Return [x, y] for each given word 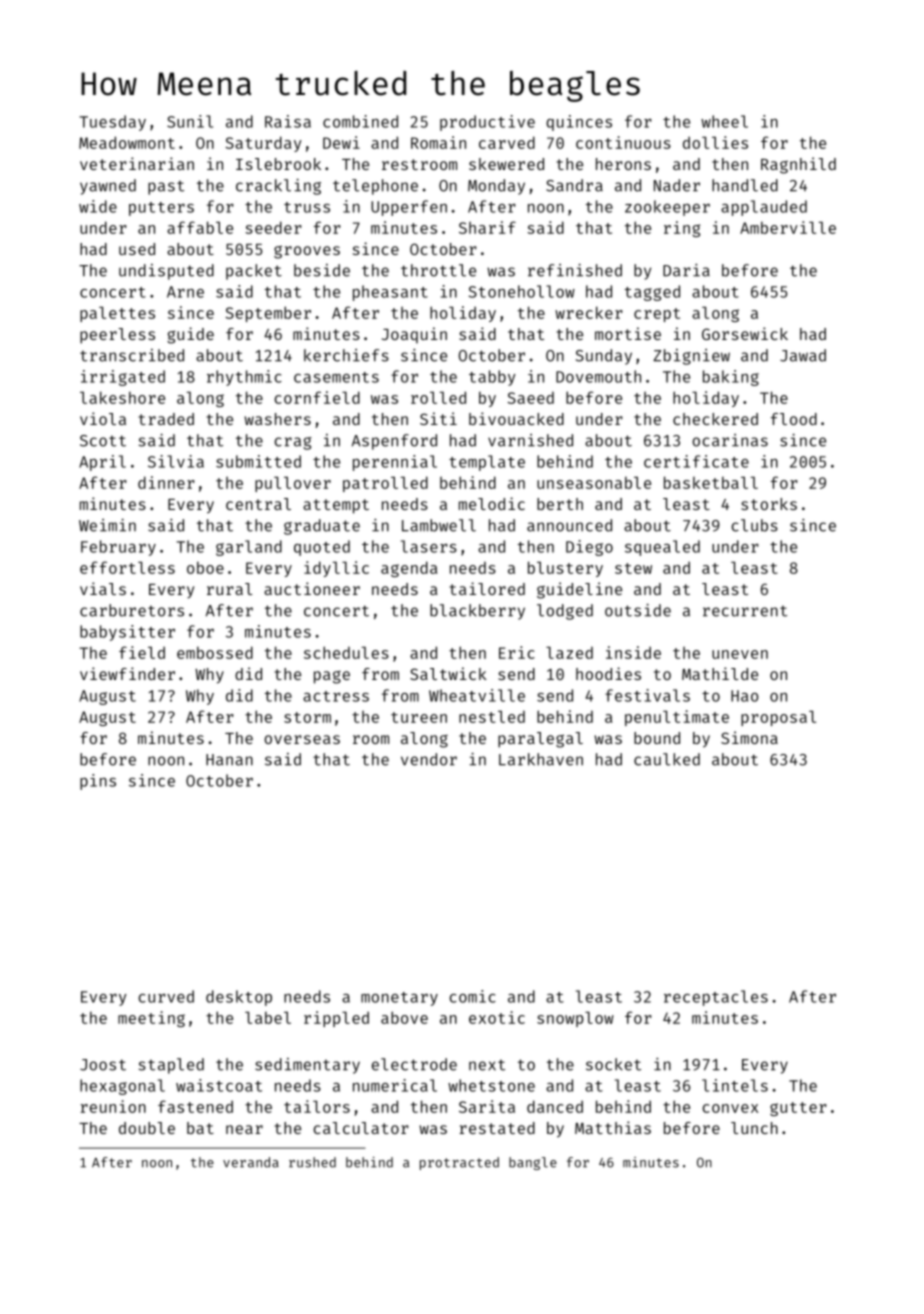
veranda [251, 1162]
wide [98, 206]
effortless [127, 567]
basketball [711, 482]
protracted [459, 1163]
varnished [530, 440]
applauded [764, 208]
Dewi [341, 142]
